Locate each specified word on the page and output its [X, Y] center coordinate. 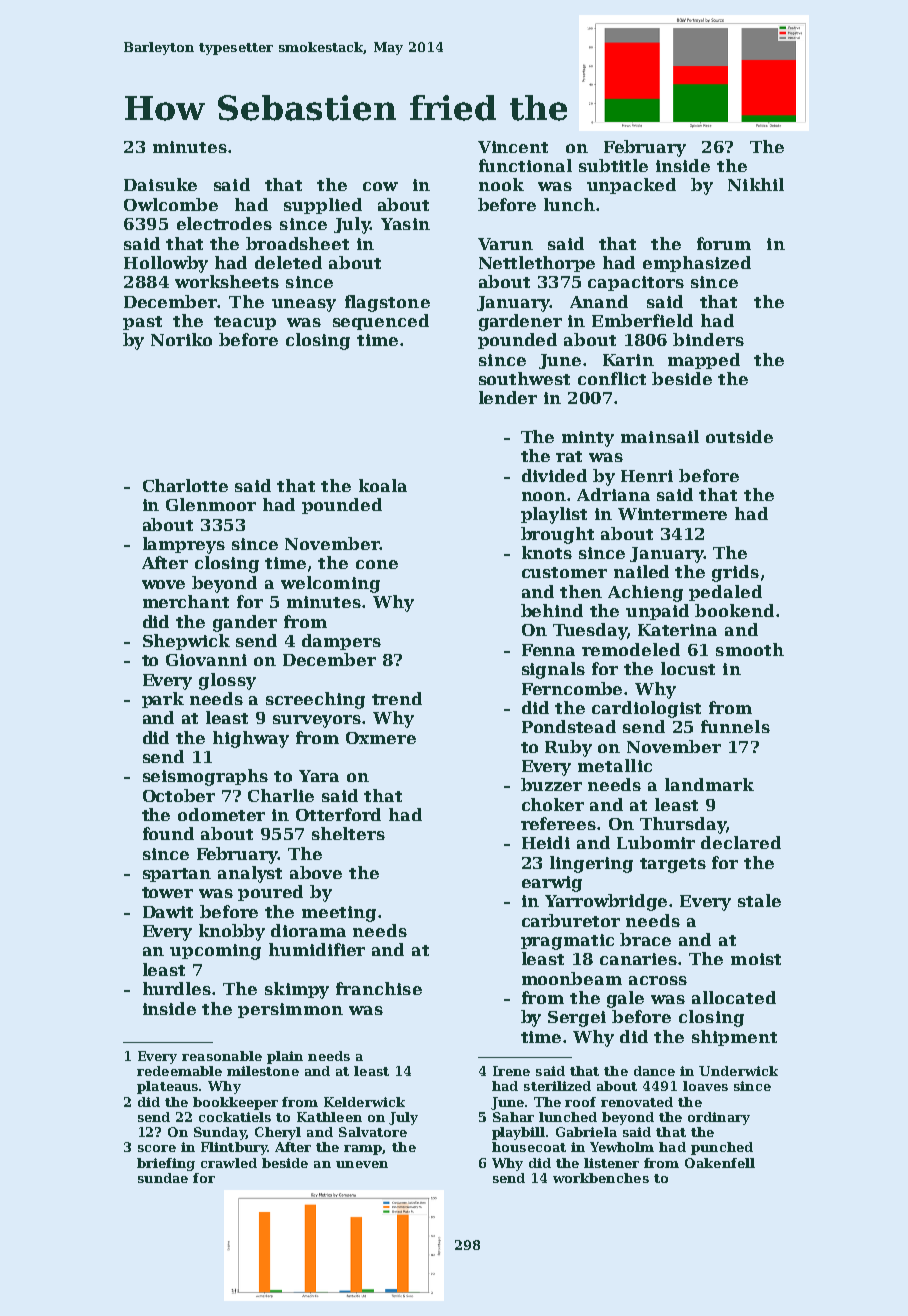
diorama [308, 930]
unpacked [631, 186]
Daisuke [160, 184]
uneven [362, 1164]
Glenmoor [211, 504]
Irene [511, 1071]
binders [708, 339]
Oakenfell [720, 1163]
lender [508, 397]
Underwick [738, 1071]
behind [552, 610]
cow [380, 186]
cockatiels [235, 1117]
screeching [315, 700]
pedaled [725, 593]
